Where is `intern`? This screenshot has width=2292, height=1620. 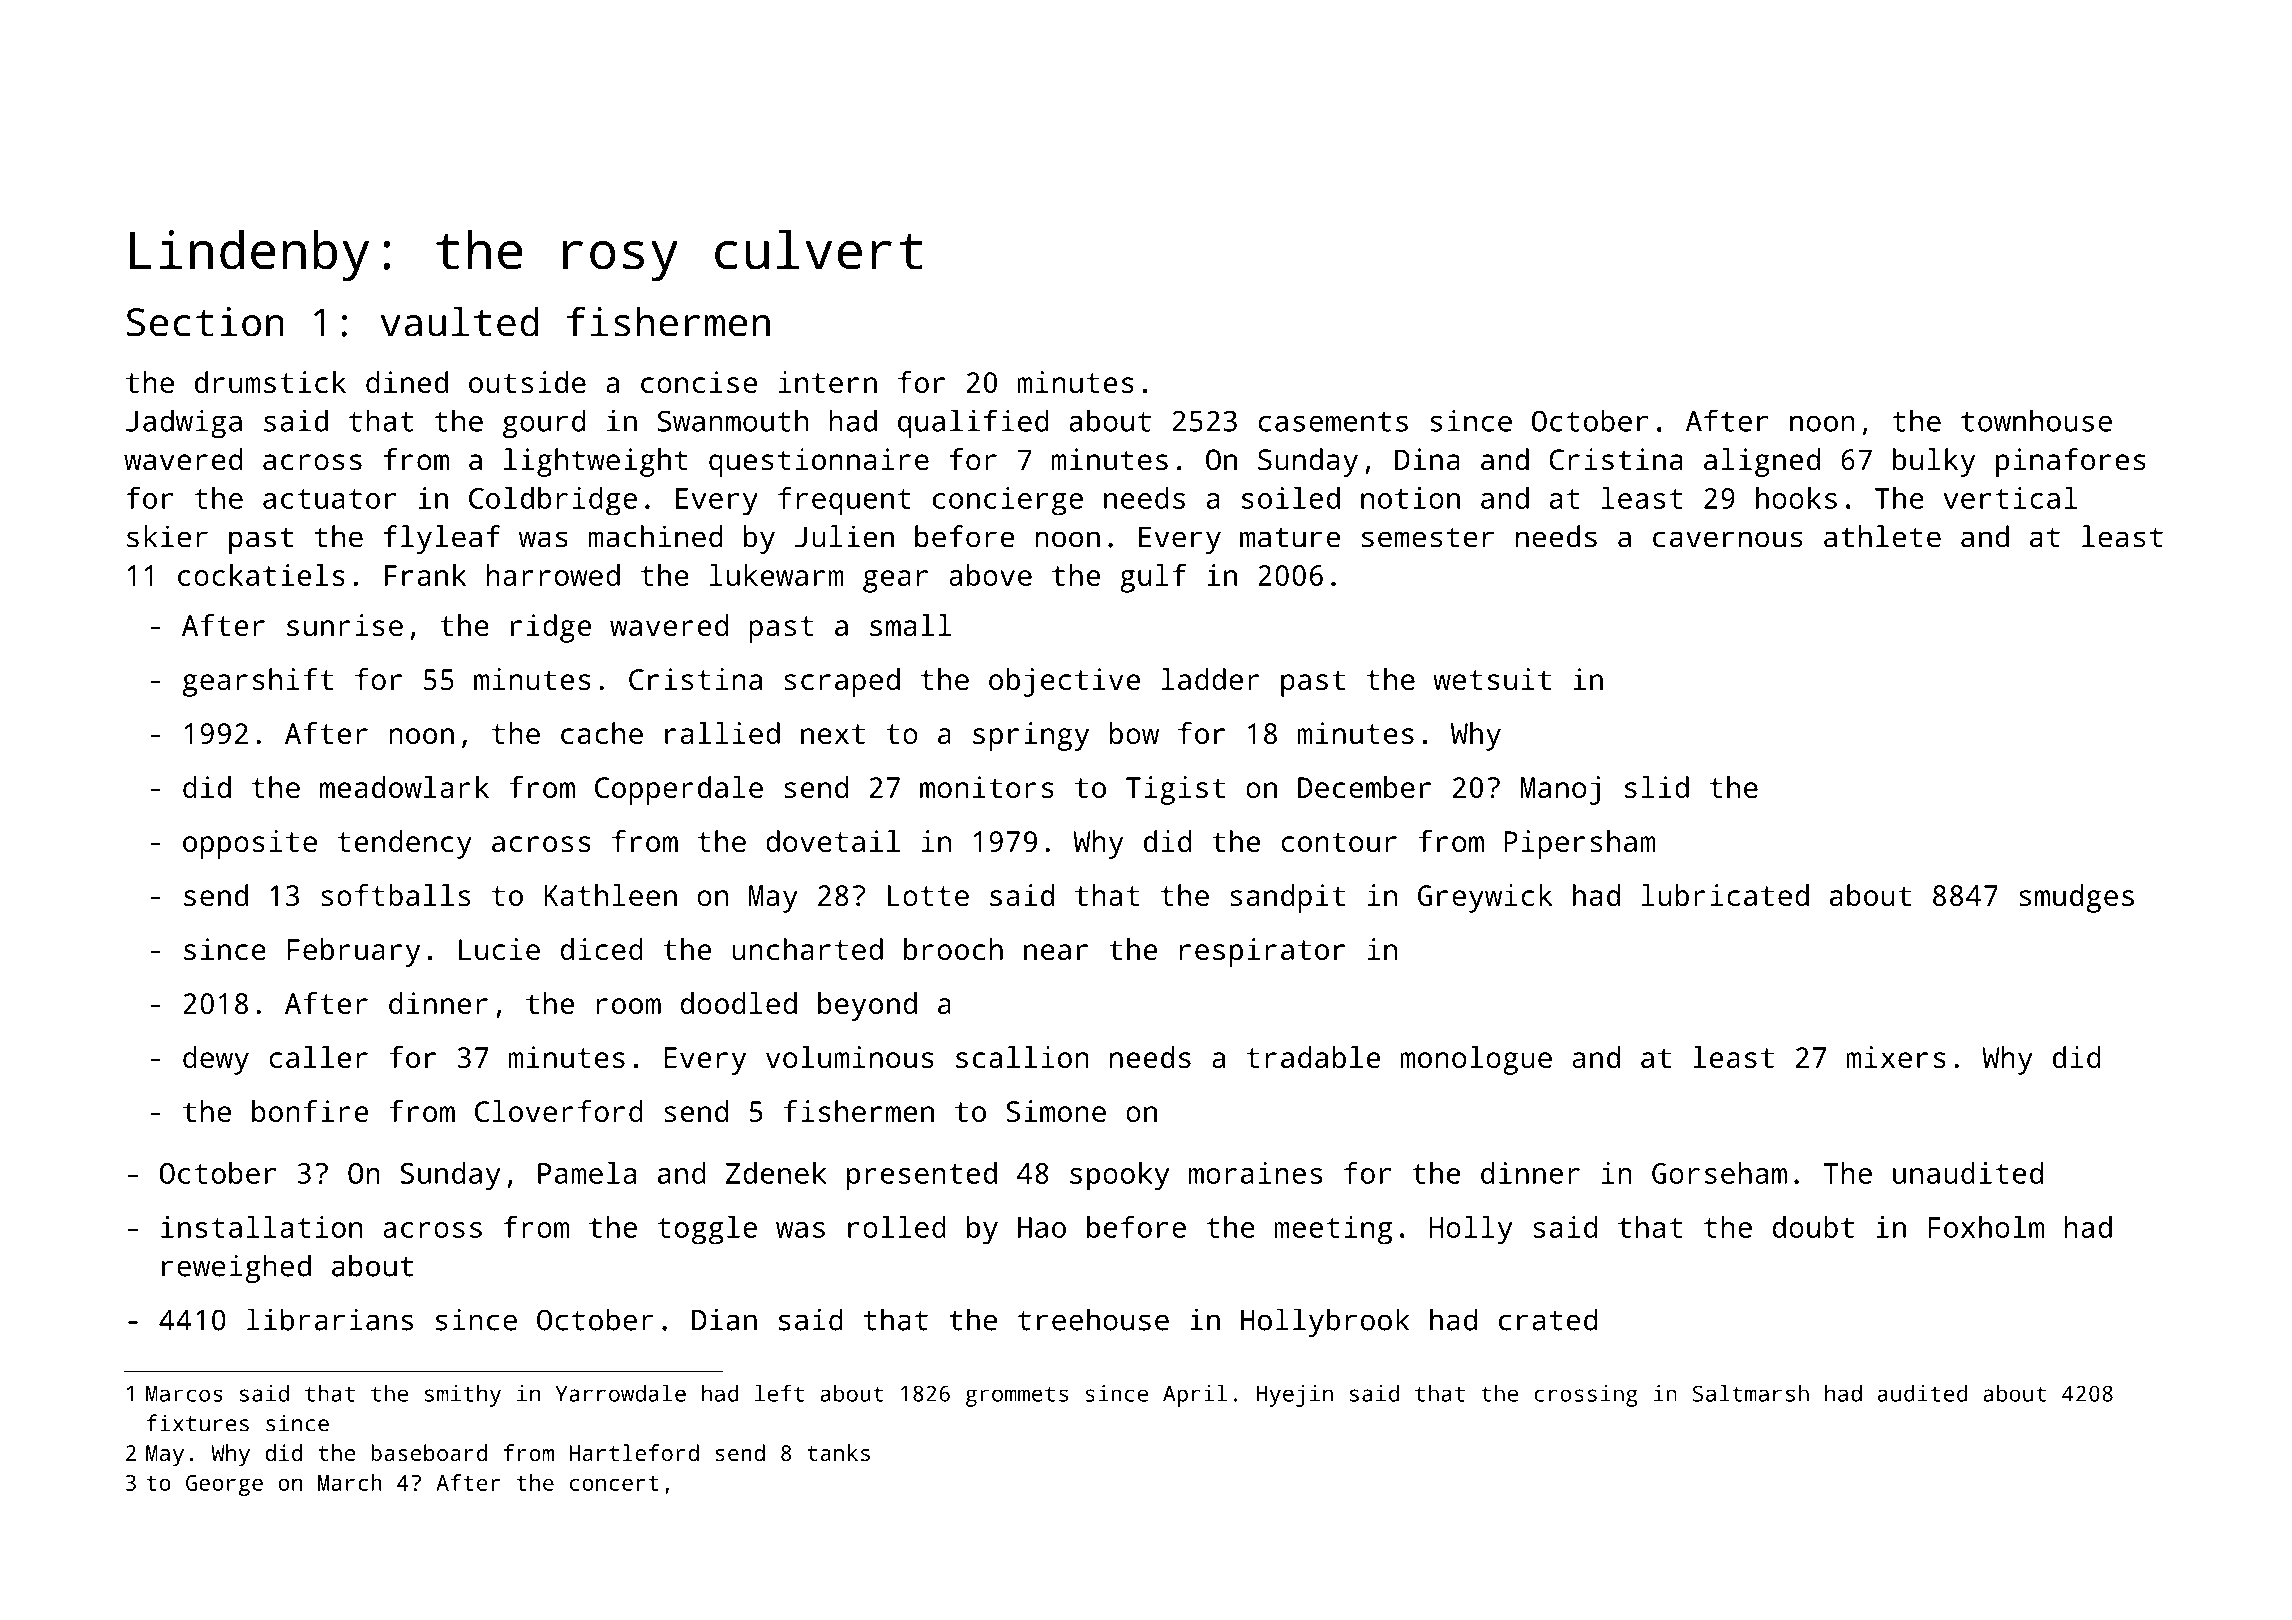
intern is located at coordinates (828, 382).
